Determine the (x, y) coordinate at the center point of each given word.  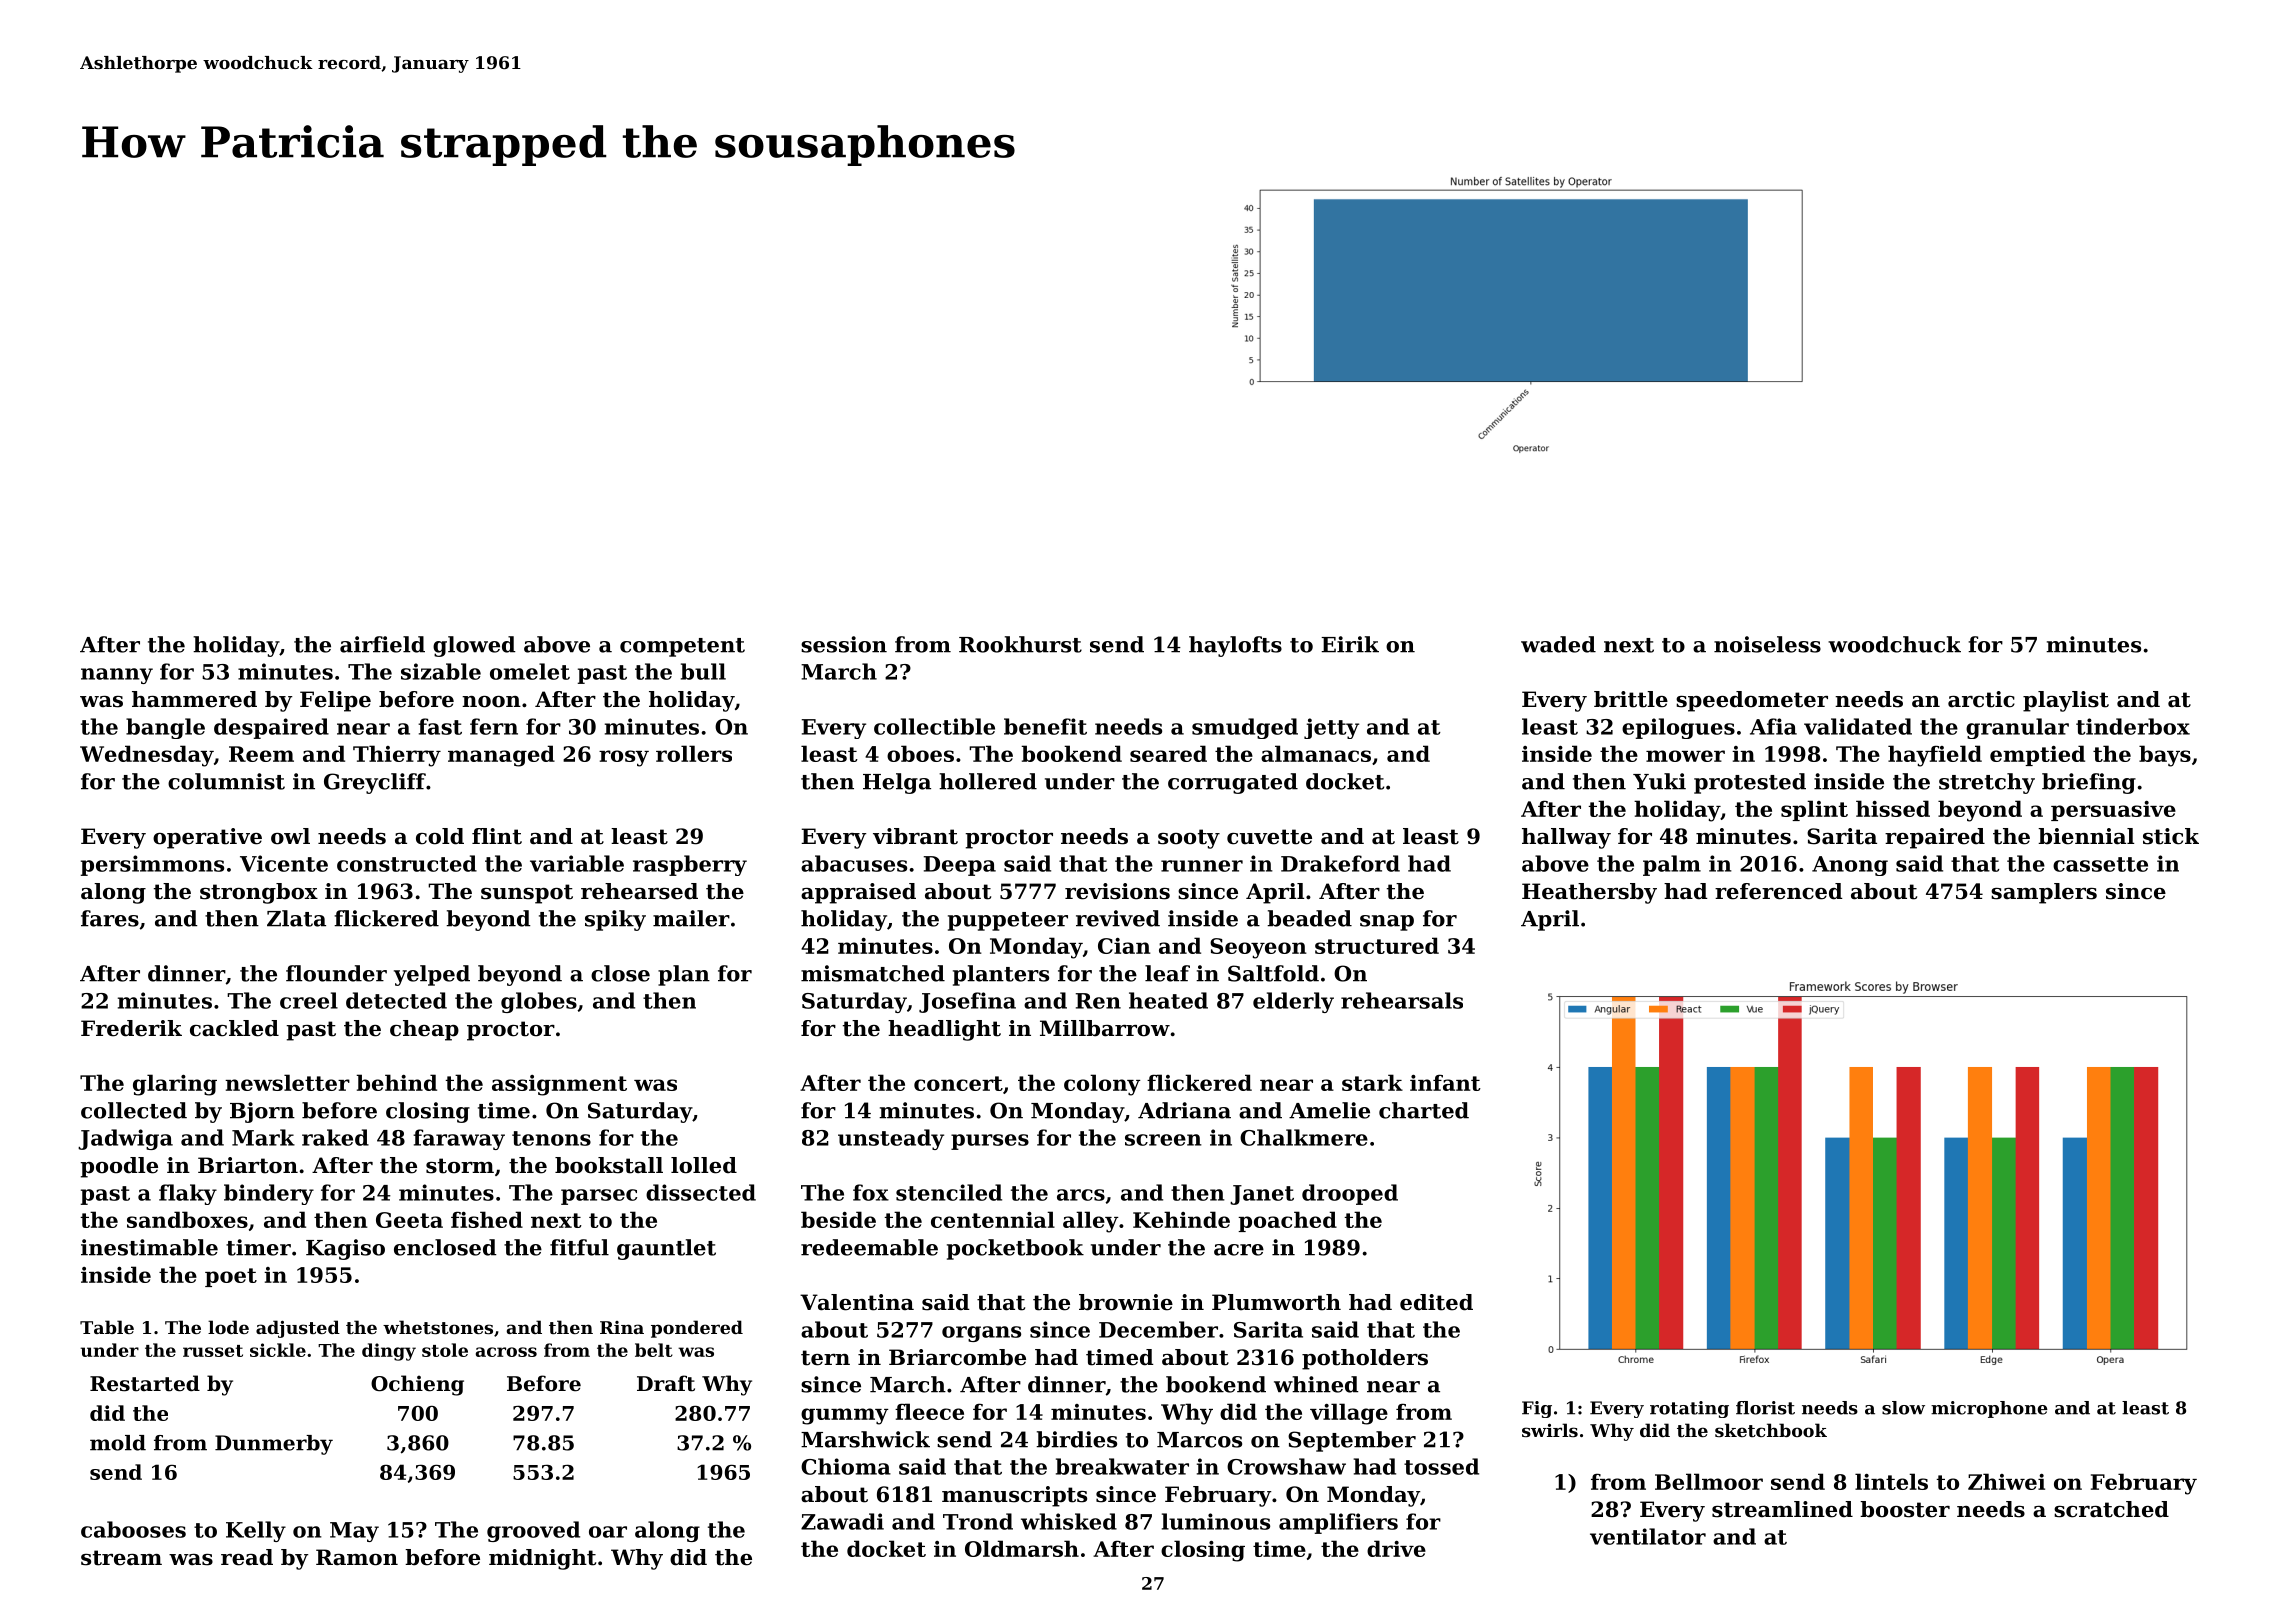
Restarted (145, 1383)
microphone (1989, 1409)
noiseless (1767, 644)
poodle (119, 1167)
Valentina (857, 1302)
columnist (226, 781)
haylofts (1235, 646)
